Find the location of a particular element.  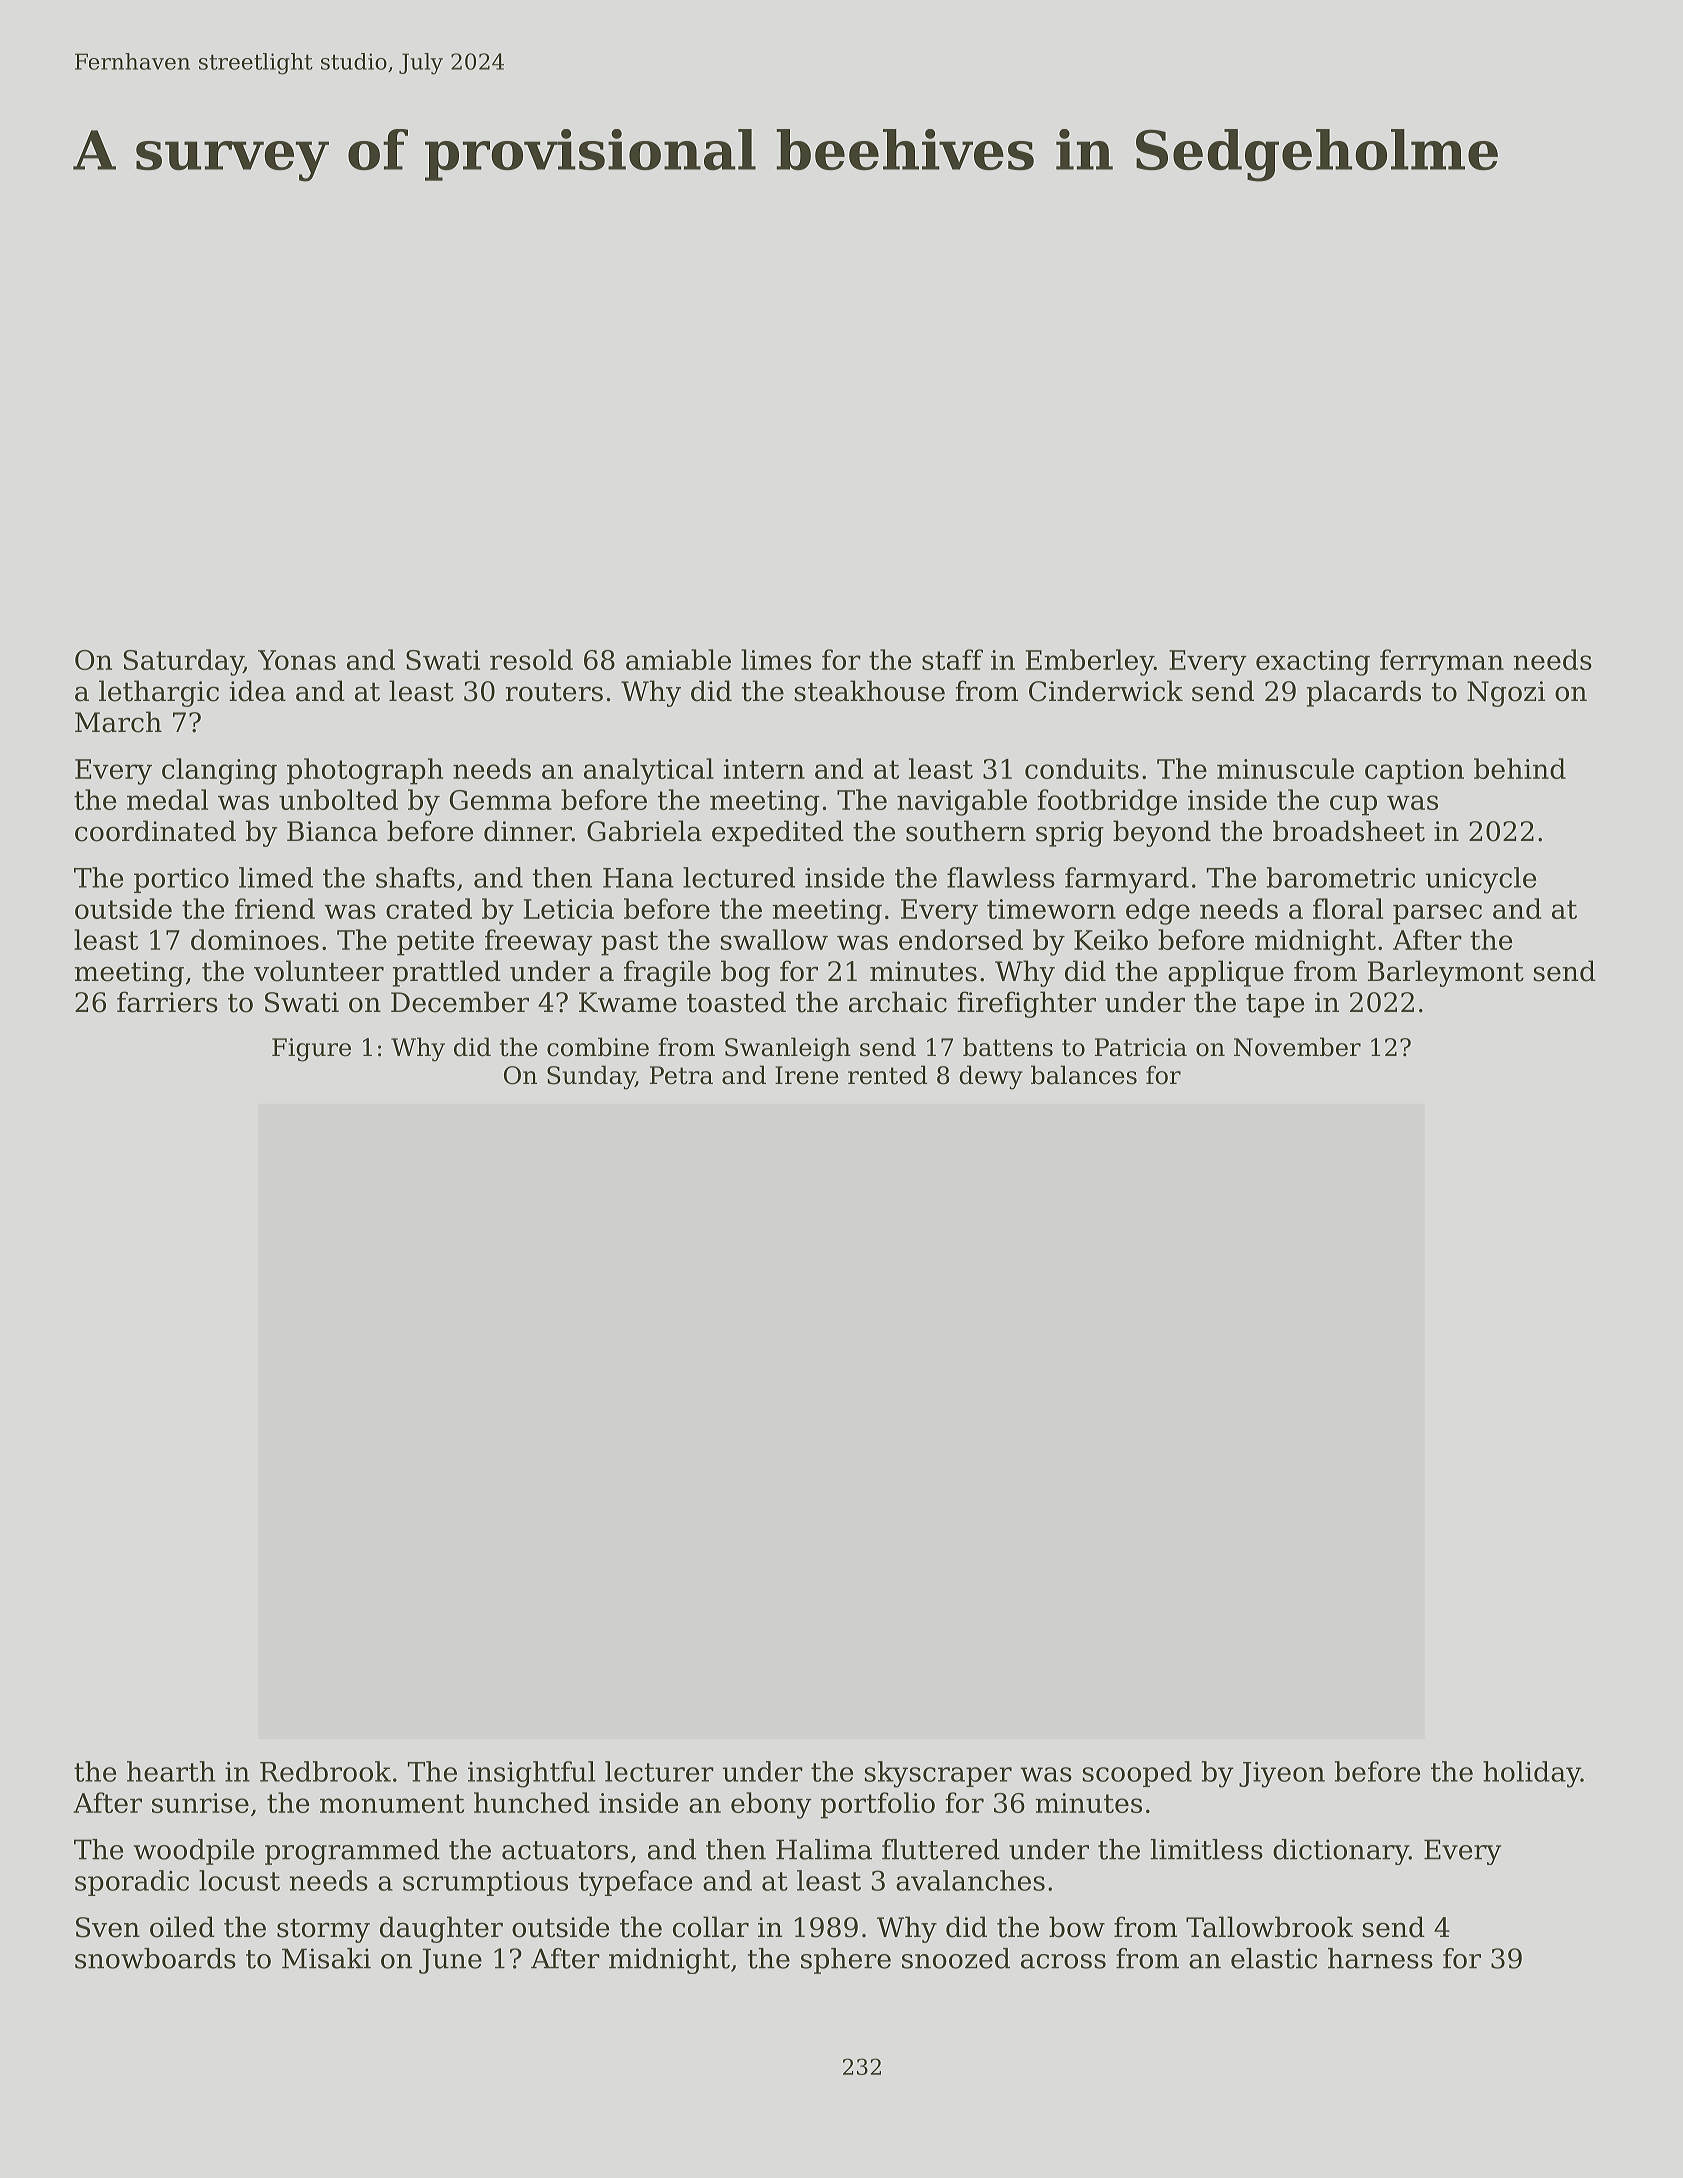

skyscraper is located at coordinates (938, 1774).
